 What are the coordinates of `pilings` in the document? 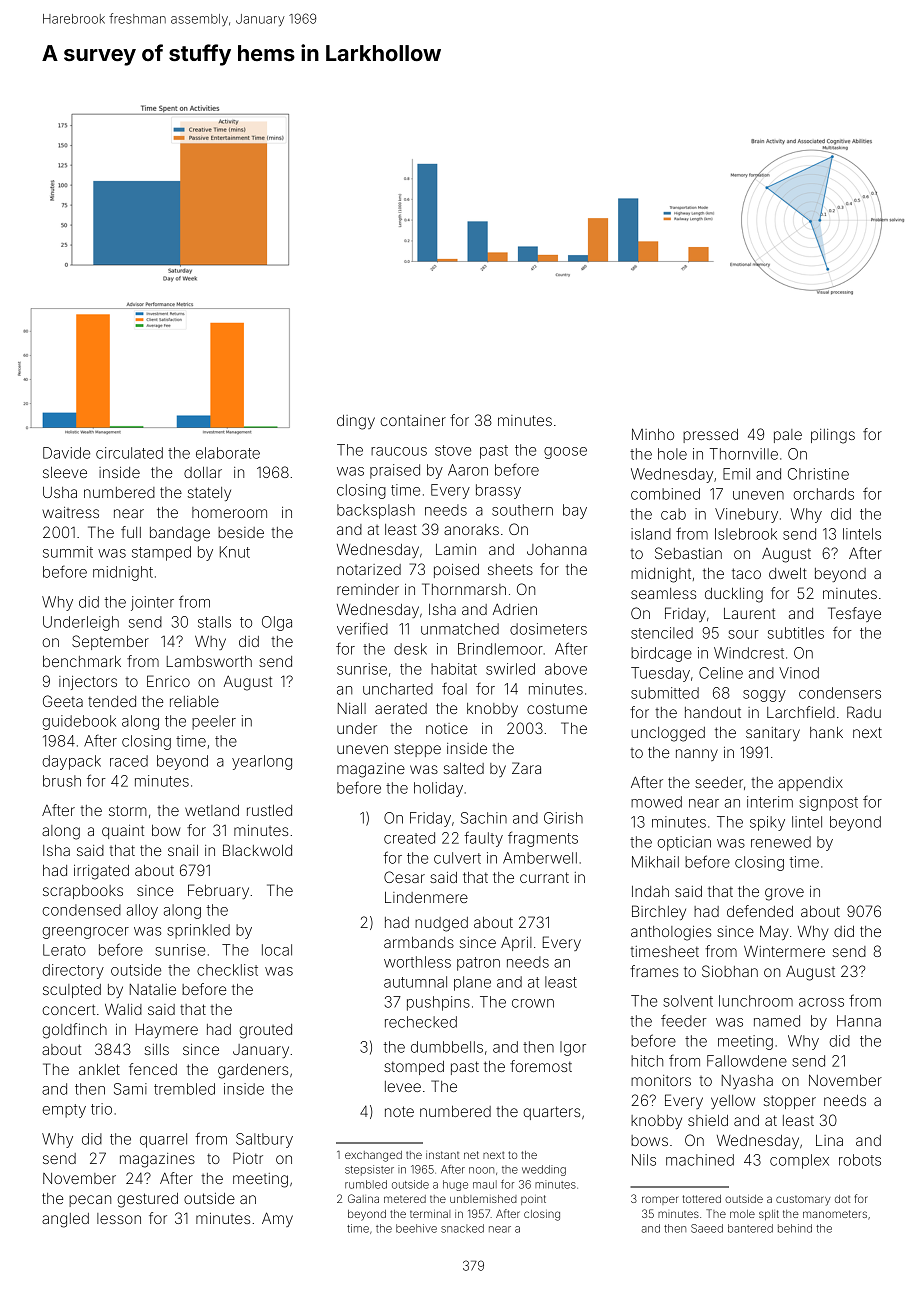 It's located at (833, 436).
